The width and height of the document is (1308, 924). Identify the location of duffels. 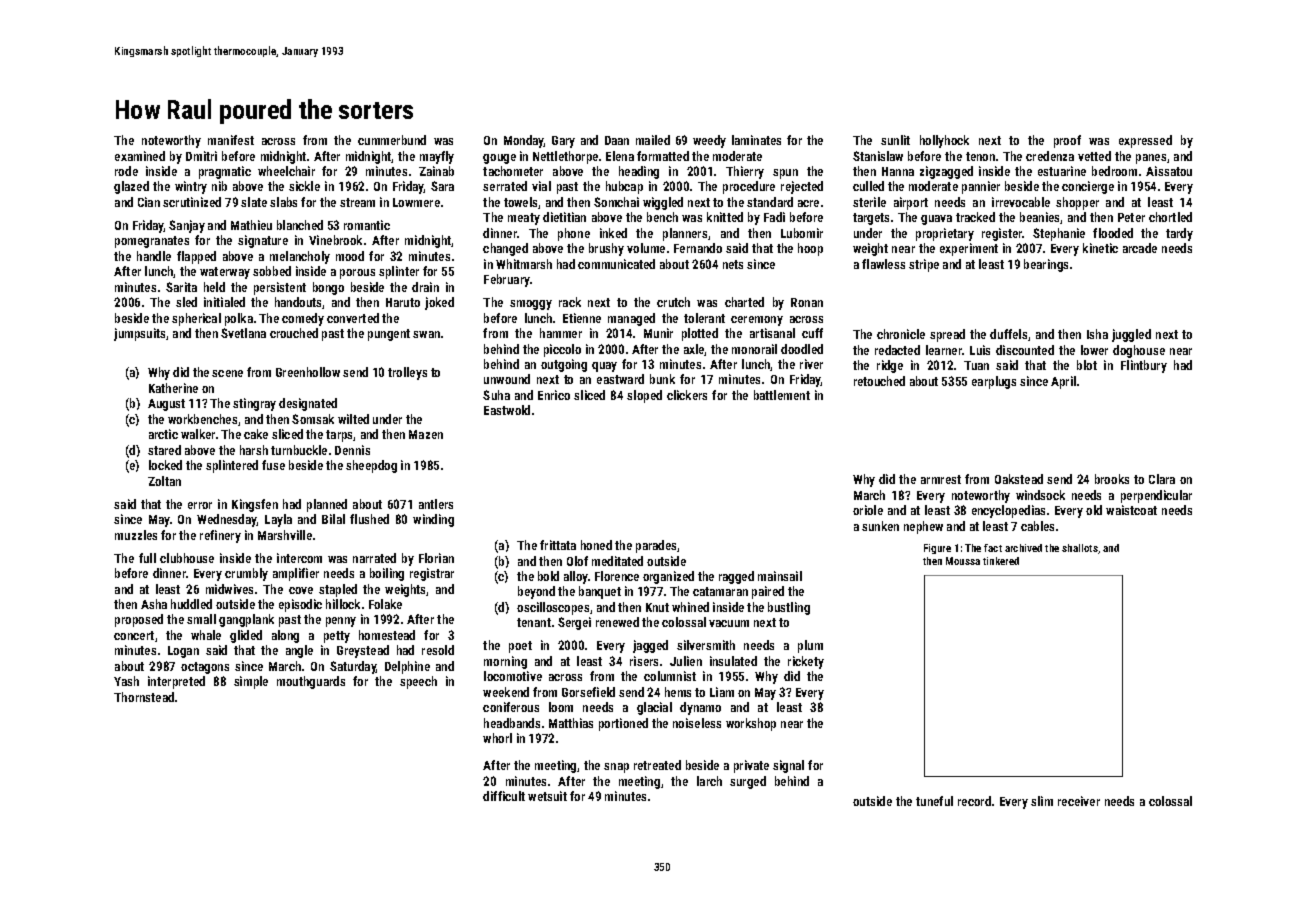
(1008, 334).
